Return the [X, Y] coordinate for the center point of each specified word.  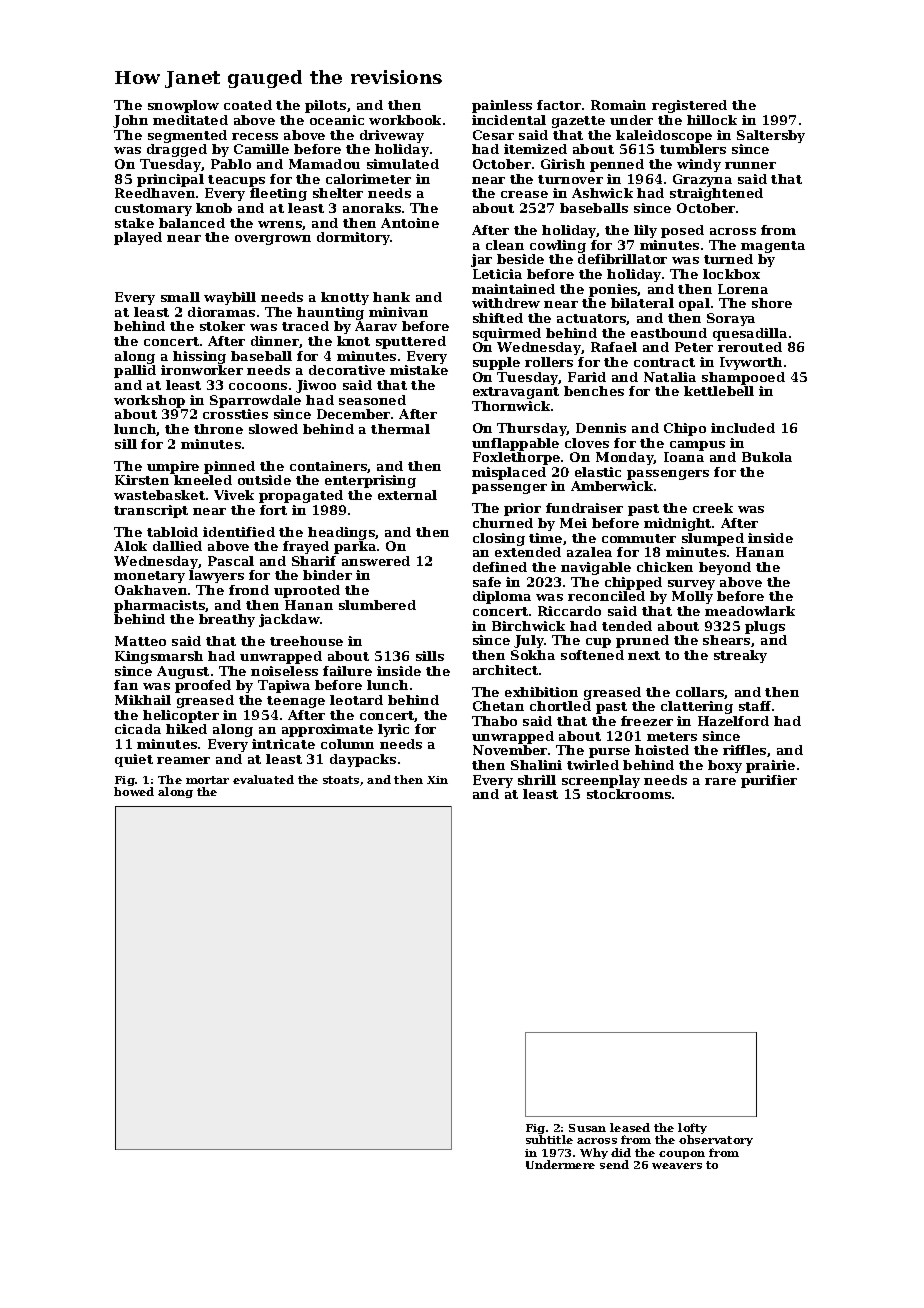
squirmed [507, 334]
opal [694, 304]
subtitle [549, 1140]
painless [502, 106]
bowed [134, 791]
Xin [437, 780]
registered [689, 106]
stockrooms [629, 794]
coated [248, 105]
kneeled [203, 480]
